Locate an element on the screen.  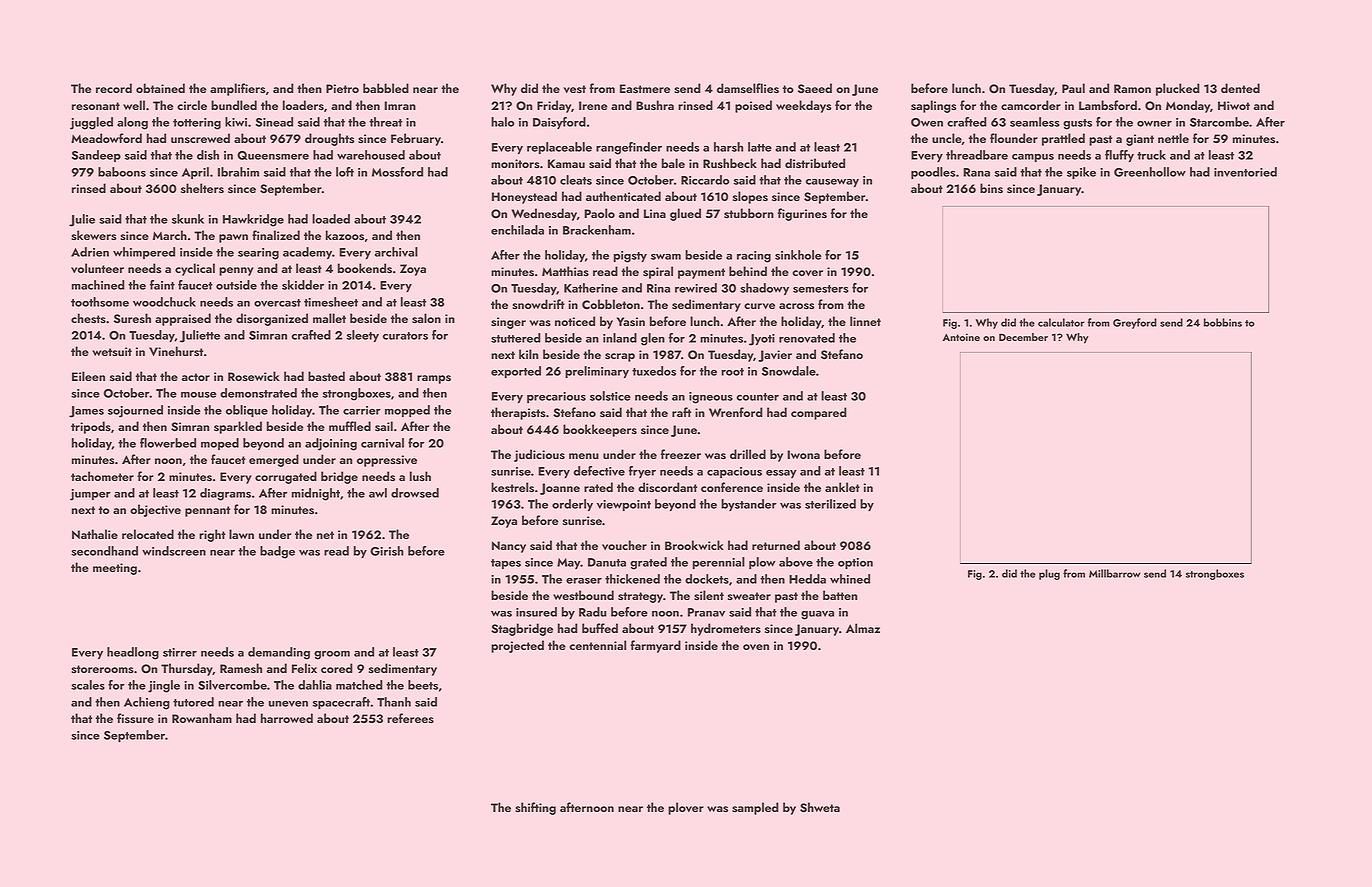
damselflies is located at coordinates (748, 88).
